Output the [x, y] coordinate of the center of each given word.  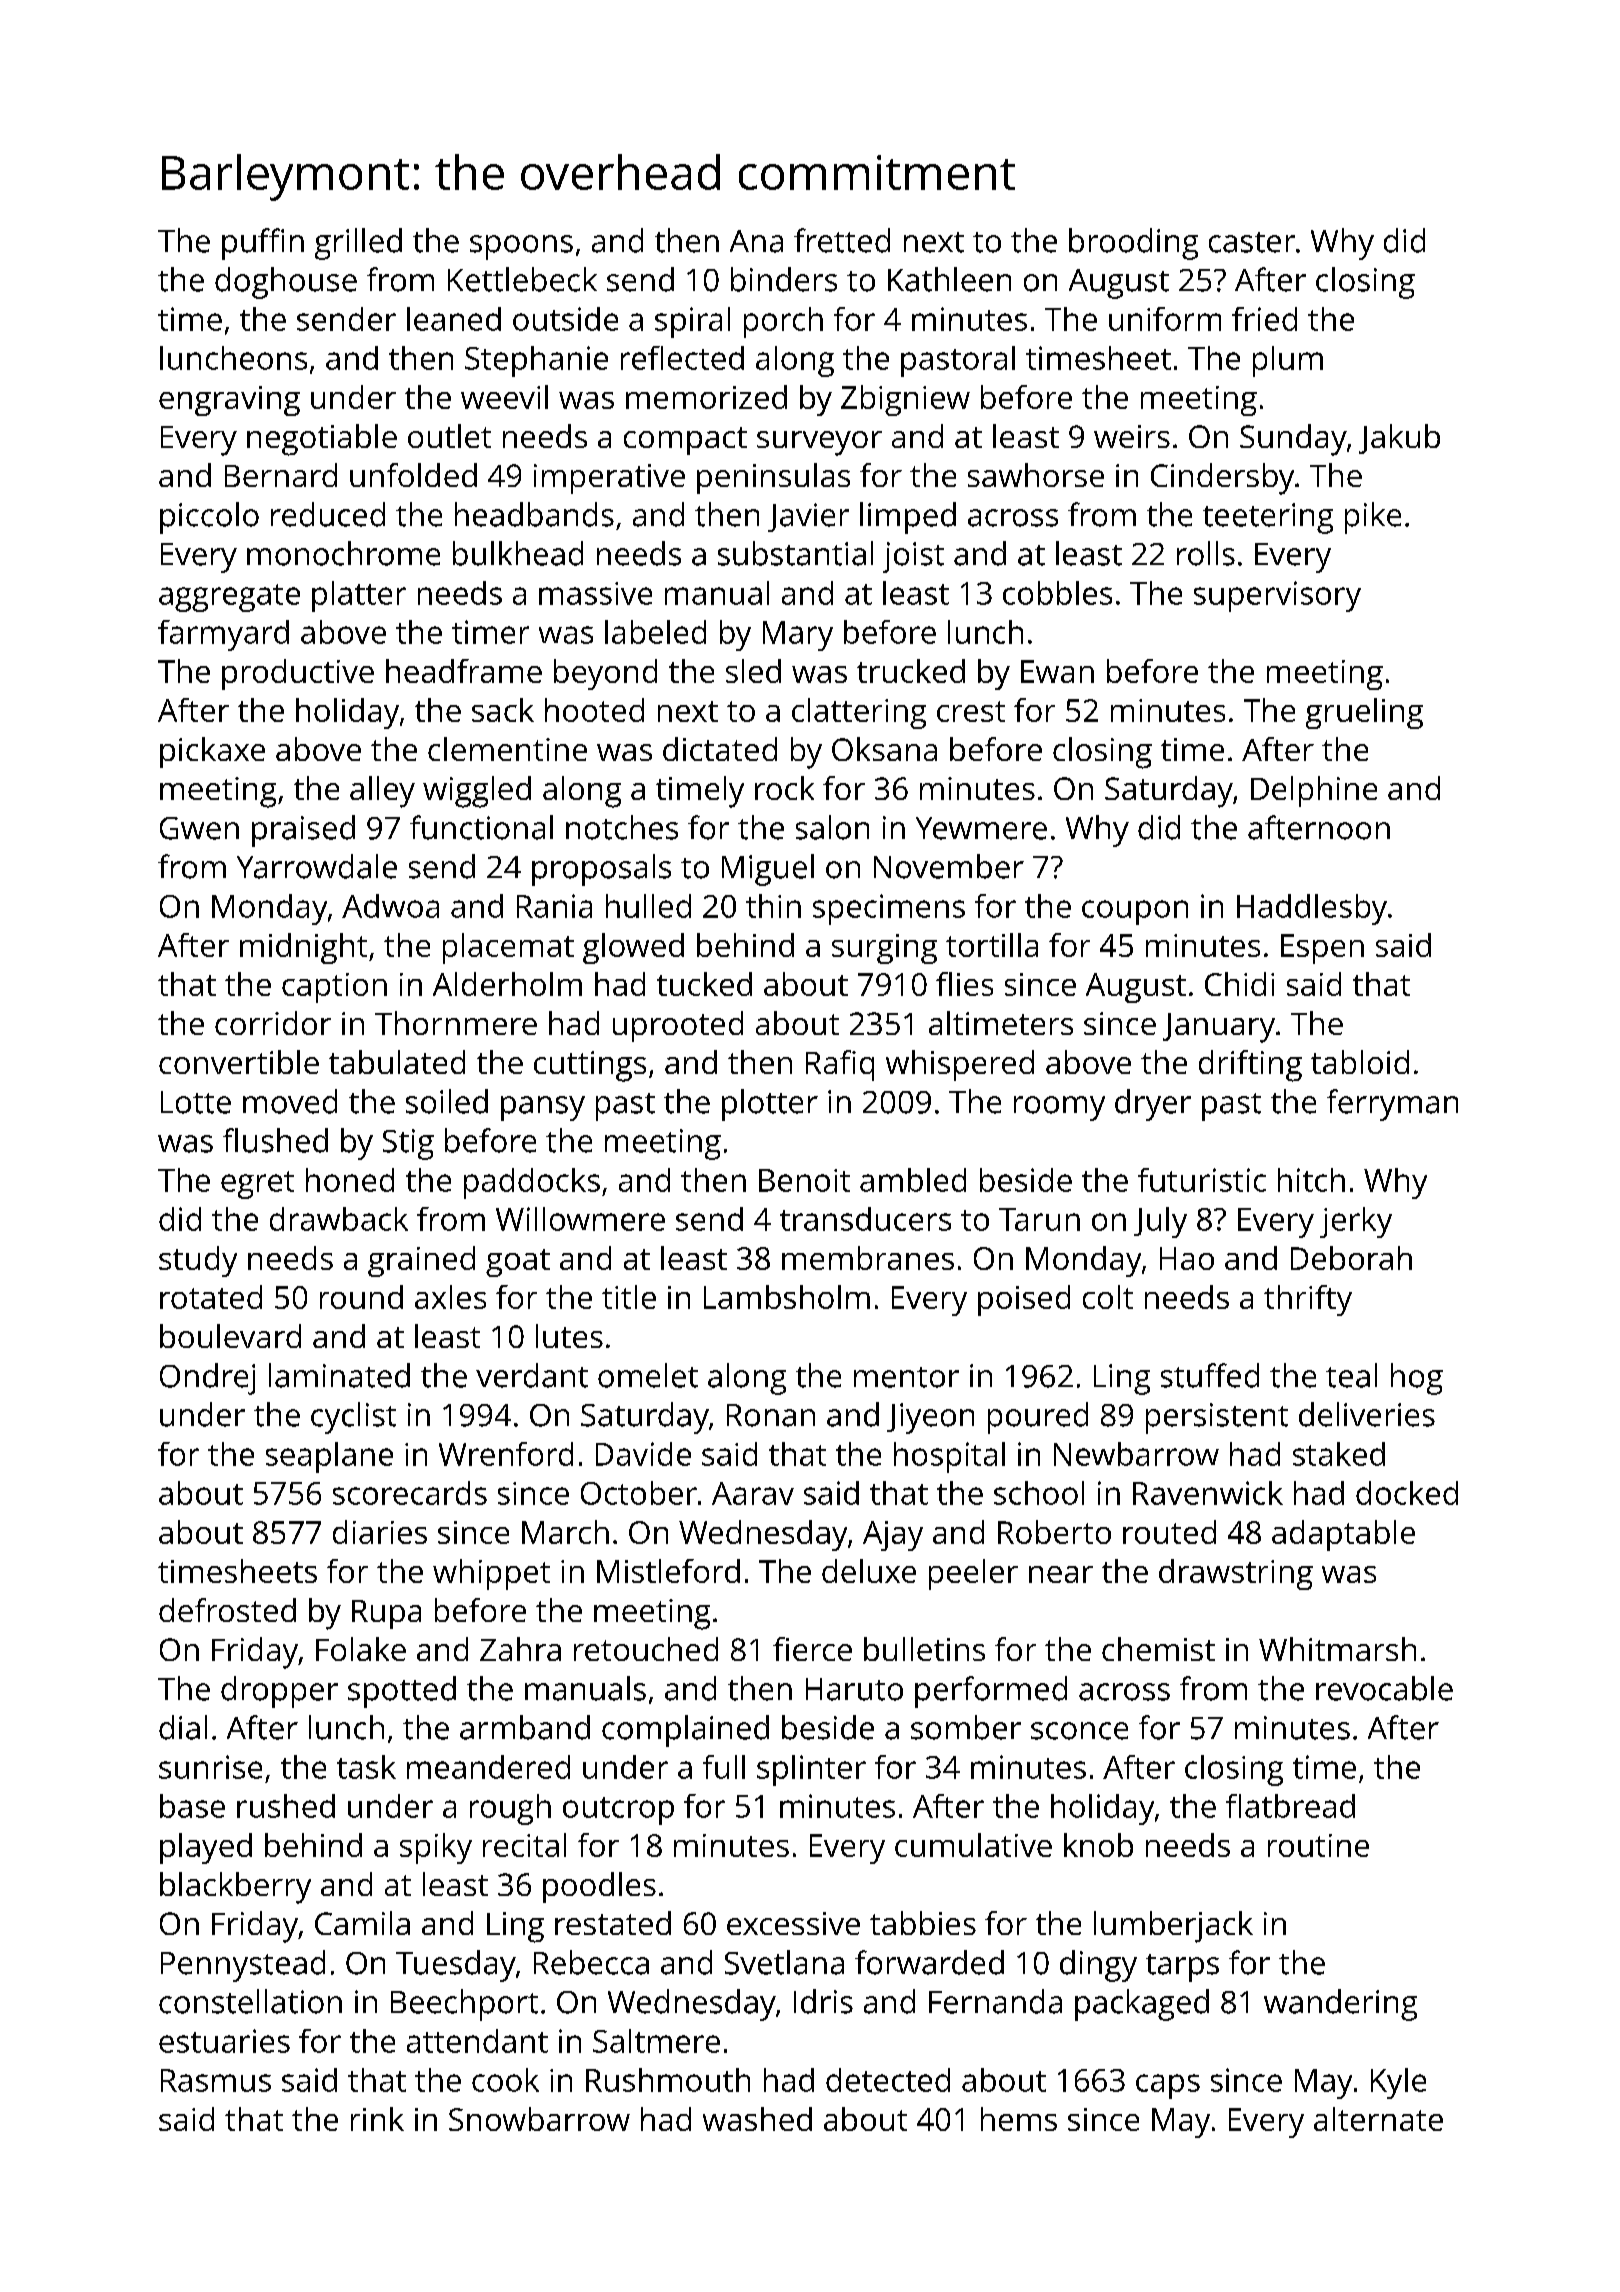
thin [773, 906]
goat [518, 1263]
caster [1252, 242]
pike [1373, 518]
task [366, 1767]
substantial [795, 553]
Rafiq [840, 1065]
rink [377, 2119]
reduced [328, 514]
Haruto [854, 1689]
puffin [263, 244]
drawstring [1236, 1574]
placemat [508, 948]
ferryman [1392, 1105]
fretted [842, 240]
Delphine [1314, 791]
